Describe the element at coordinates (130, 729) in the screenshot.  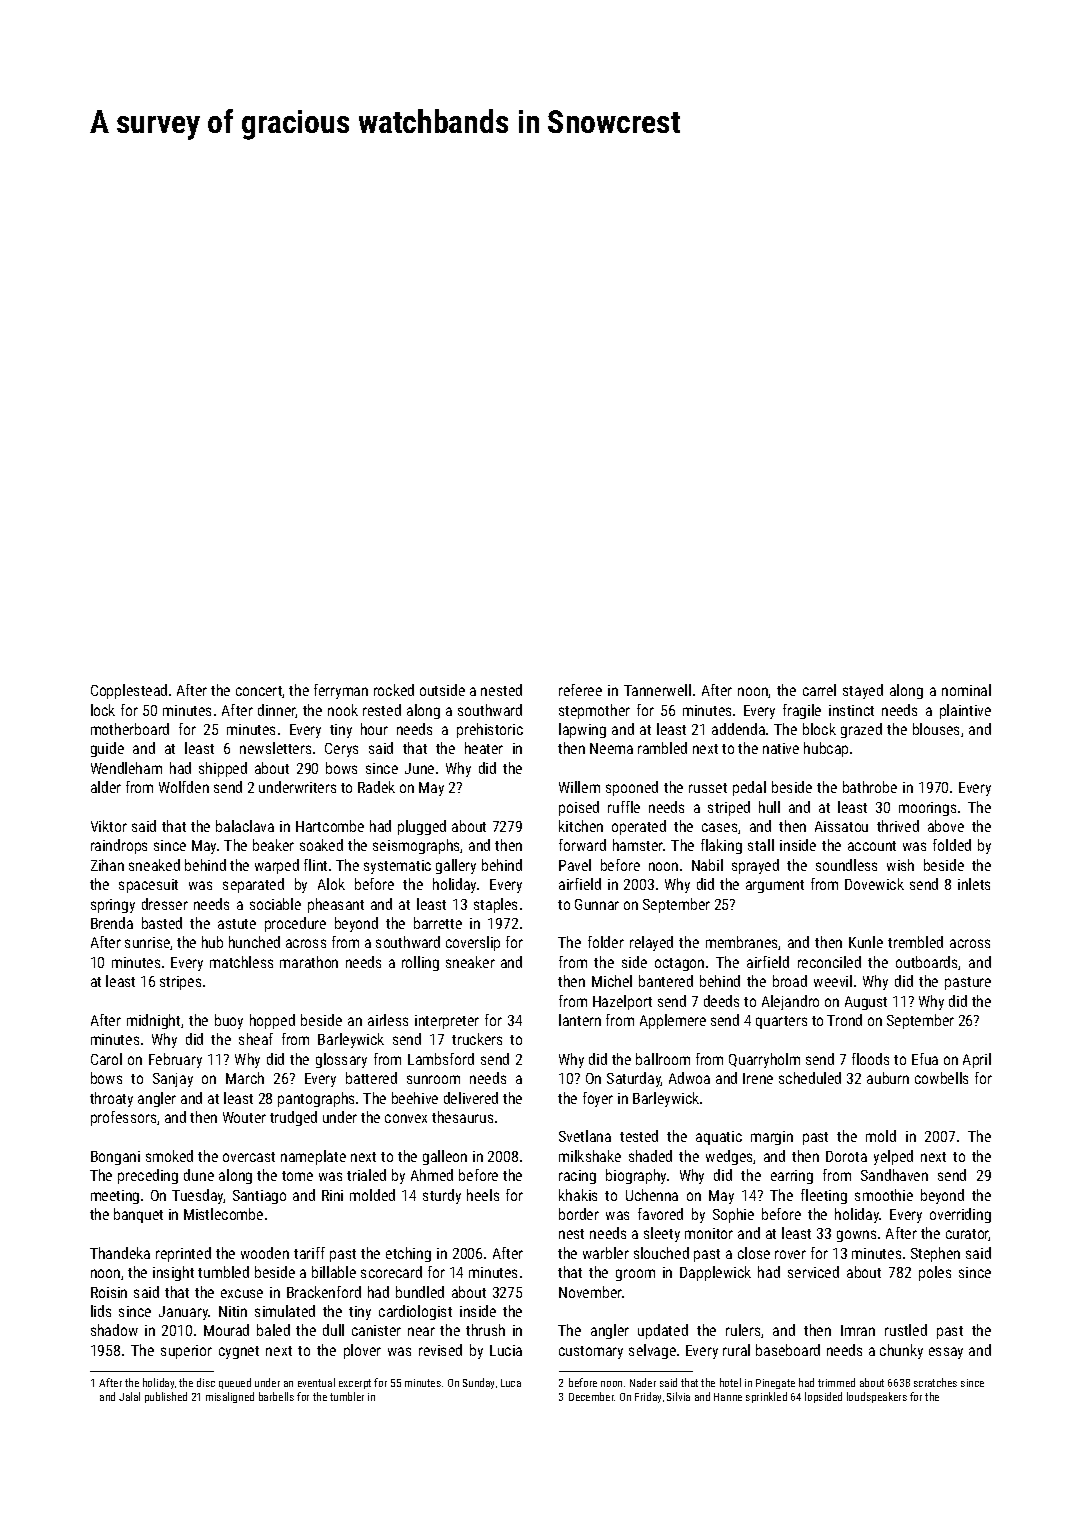
I see `motherboard` at that location.
